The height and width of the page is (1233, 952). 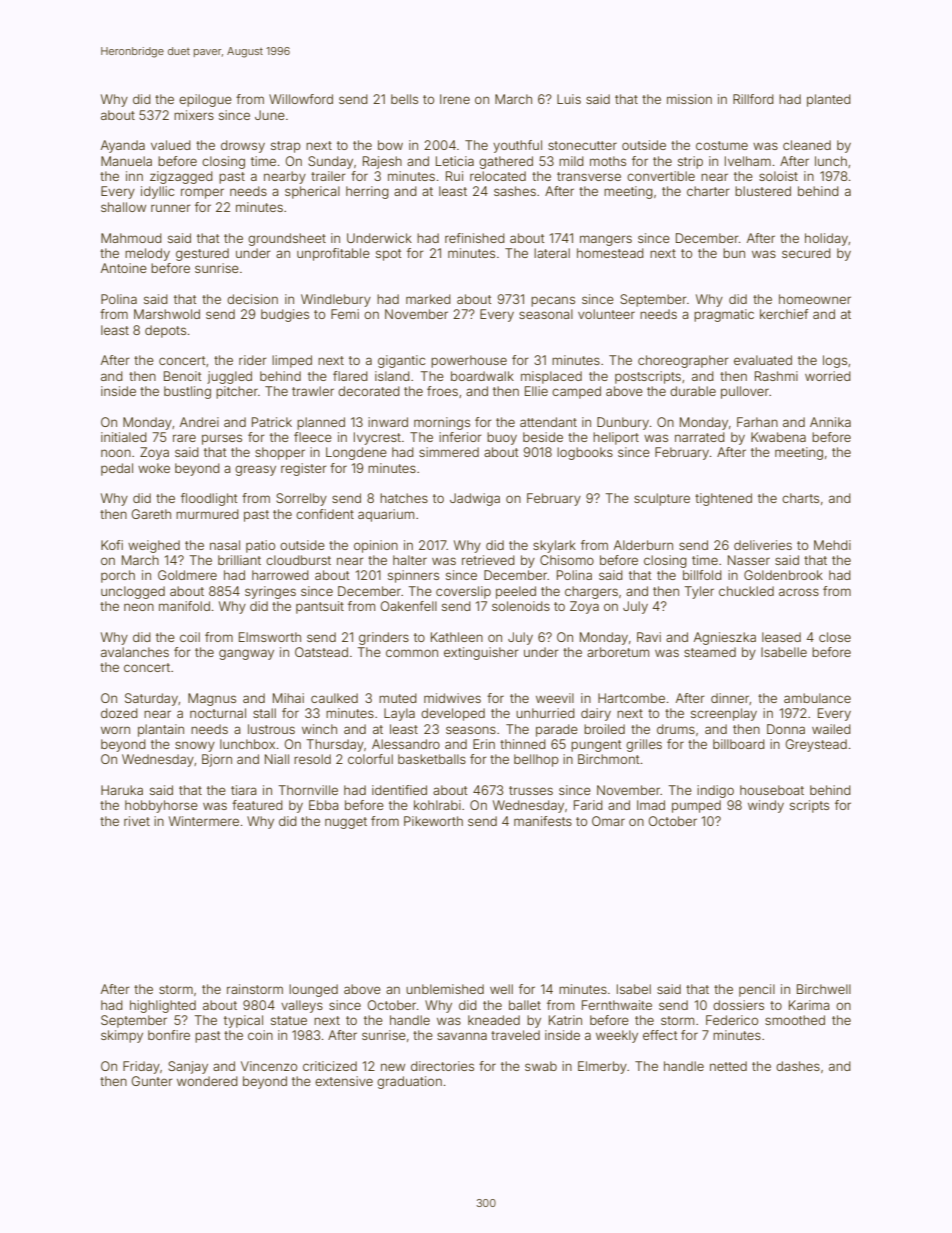 What do you see at coordinates (515, 191) in the page?
I see `sashes` at bounding box center [515, 191].
